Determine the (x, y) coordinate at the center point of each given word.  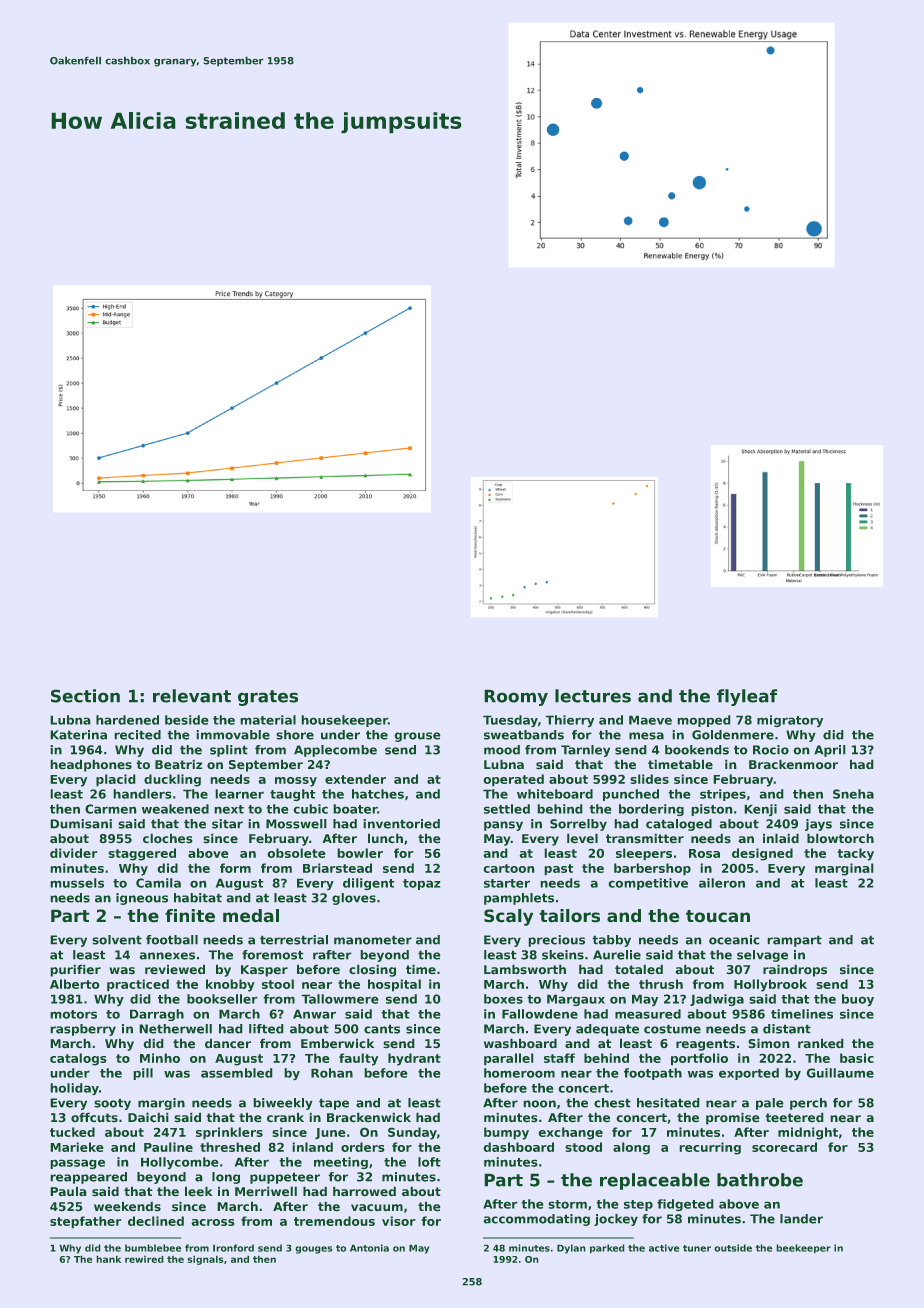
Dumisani (81, 824)
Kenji (760, 810)
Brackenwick (369, 1117)
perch (808, 1104)
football (172, 940)
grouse (417, 737)
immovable (233, 735)
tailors (569, 916)
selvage (762, 956)
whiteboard (555, 794)
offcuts (94, 1117)
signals (205, 1260)
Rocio (771, 750)
